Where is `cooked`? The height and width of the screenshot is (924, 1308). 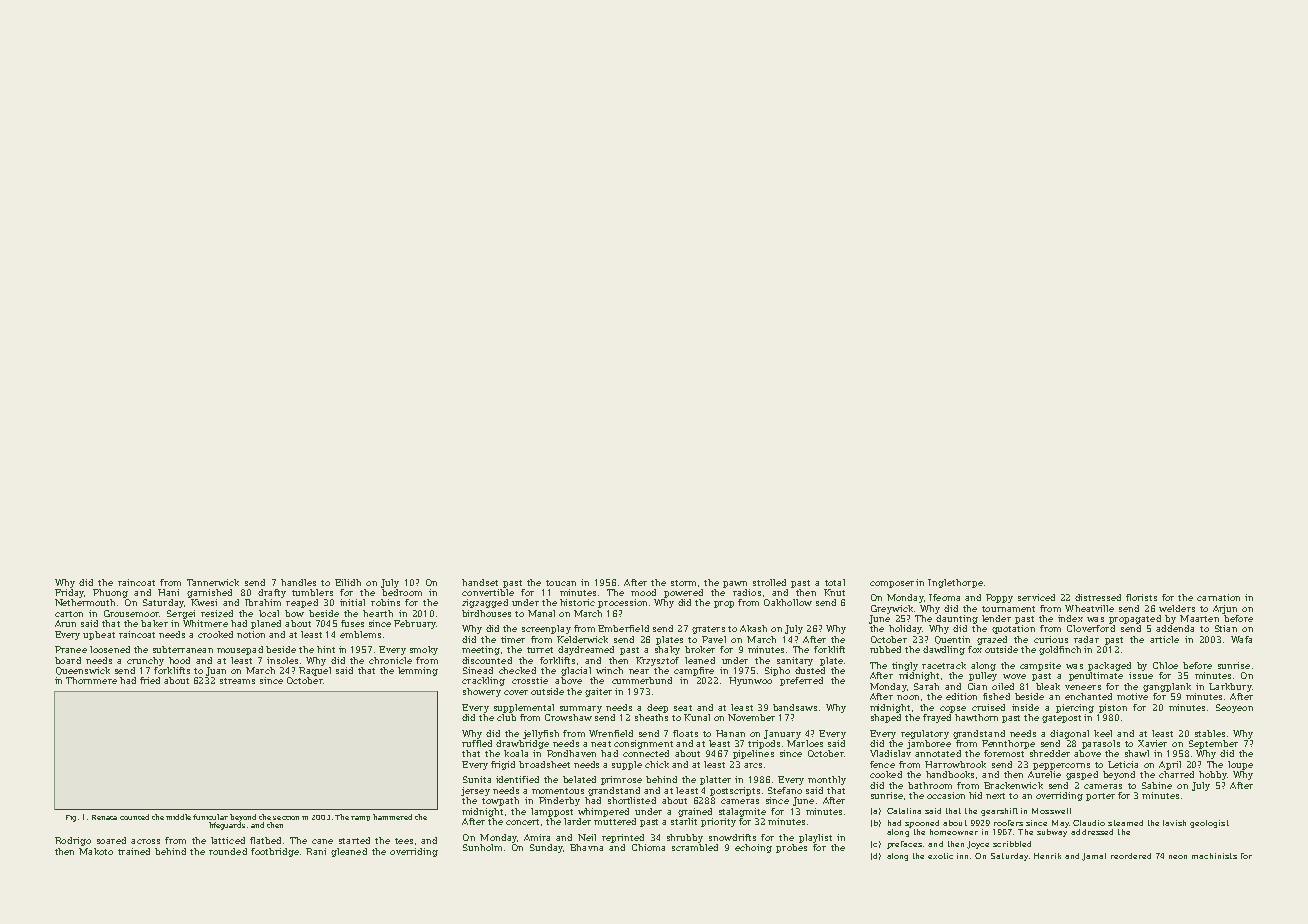 cooked is located at coordinates (886, 774).
